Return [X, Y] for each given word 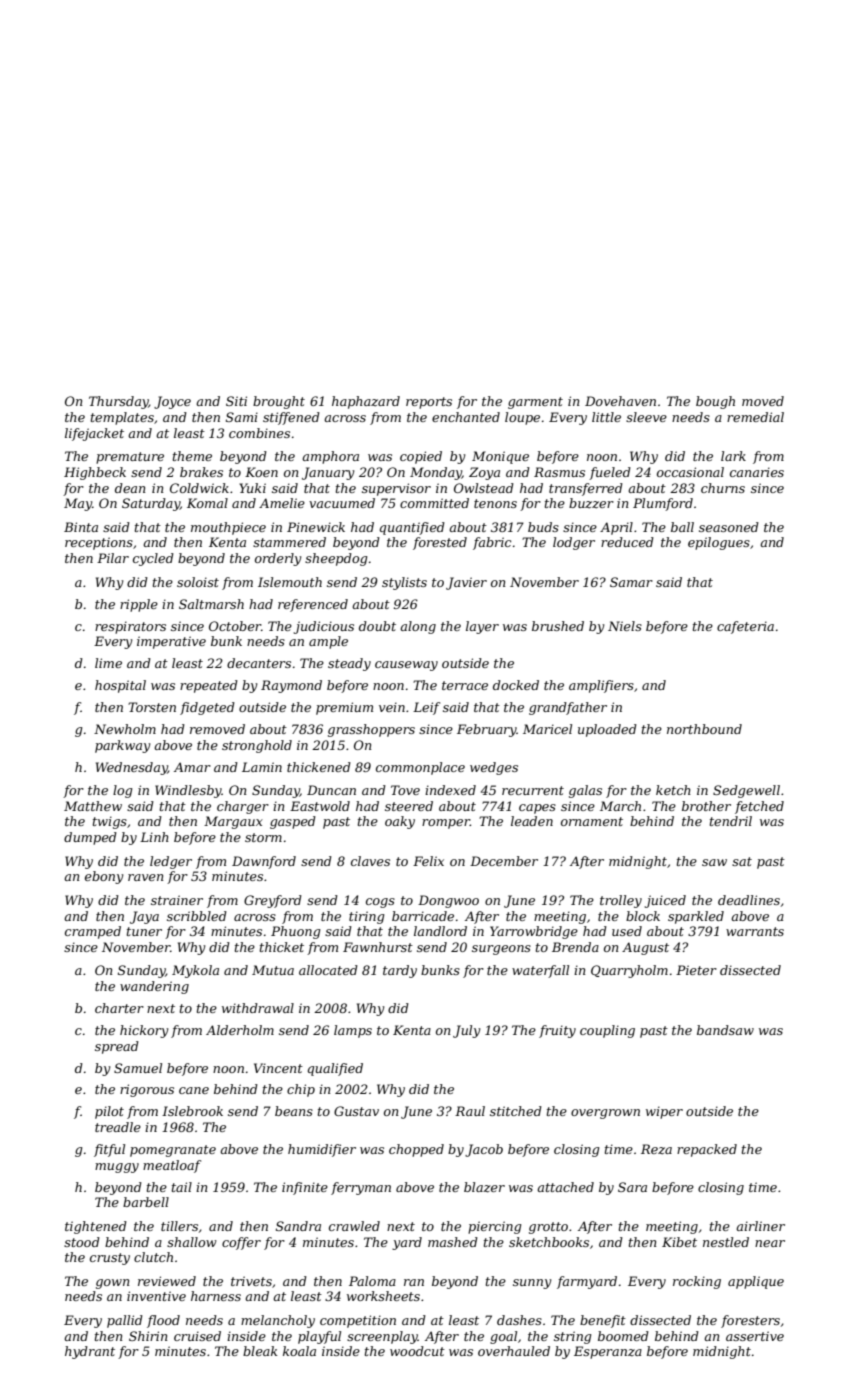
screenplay [382, 1337]
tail [182, 1187]
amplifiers [601, 686]
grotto [548, 1228]
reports [429, 403]
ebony [104, 877]
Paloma [372, 1281]
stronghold [257, 746]
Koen [261, 472]
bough [715, 402]
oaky [400, 822]
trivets [251, 1281]
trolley [621, 901]
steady [349, 664]
